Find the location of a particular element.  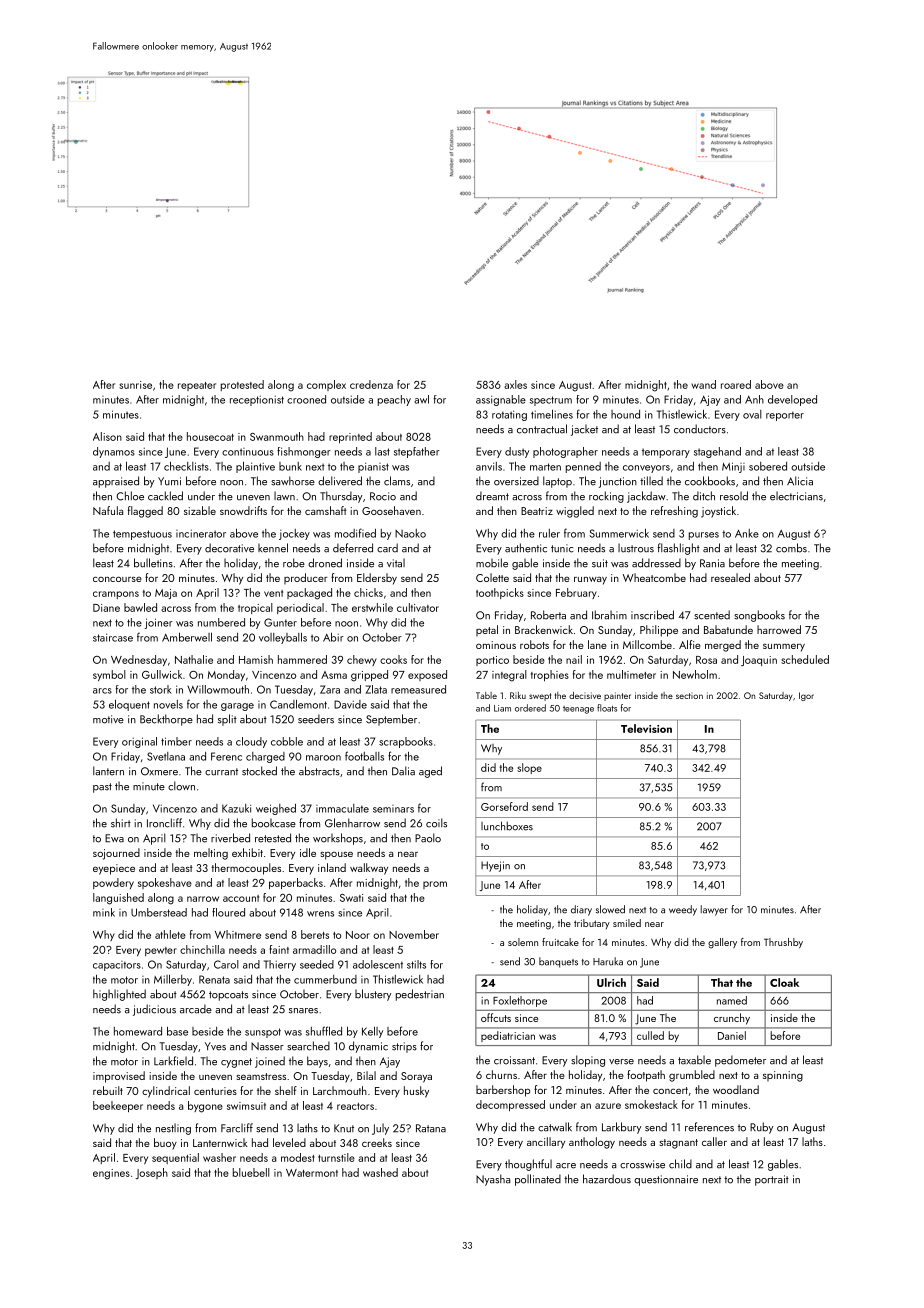

Television is located at coordinates (646, 728).
